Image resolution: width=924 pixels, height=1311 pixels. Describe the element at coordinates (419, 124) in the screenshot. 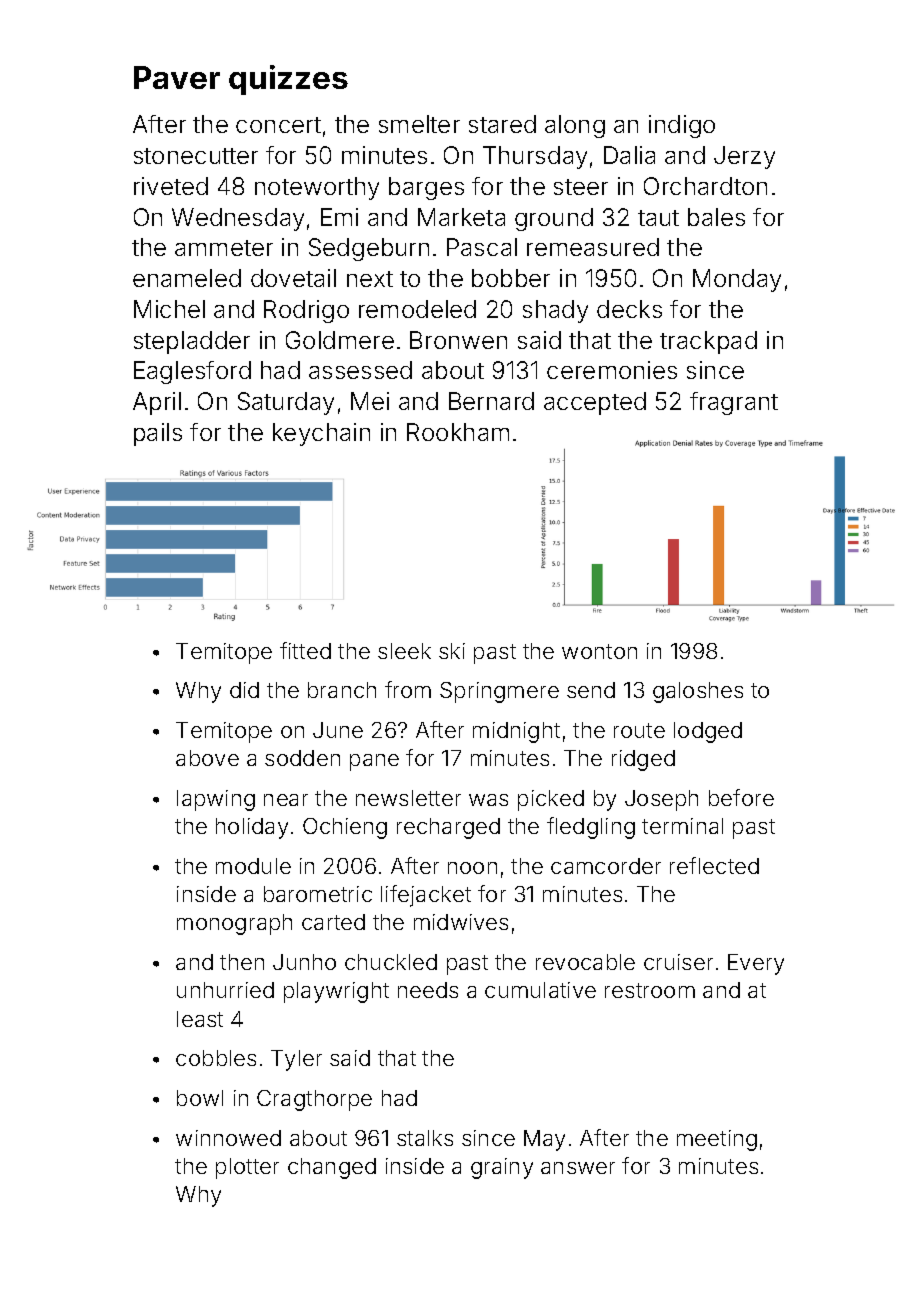

I see `smelter` at that location.
